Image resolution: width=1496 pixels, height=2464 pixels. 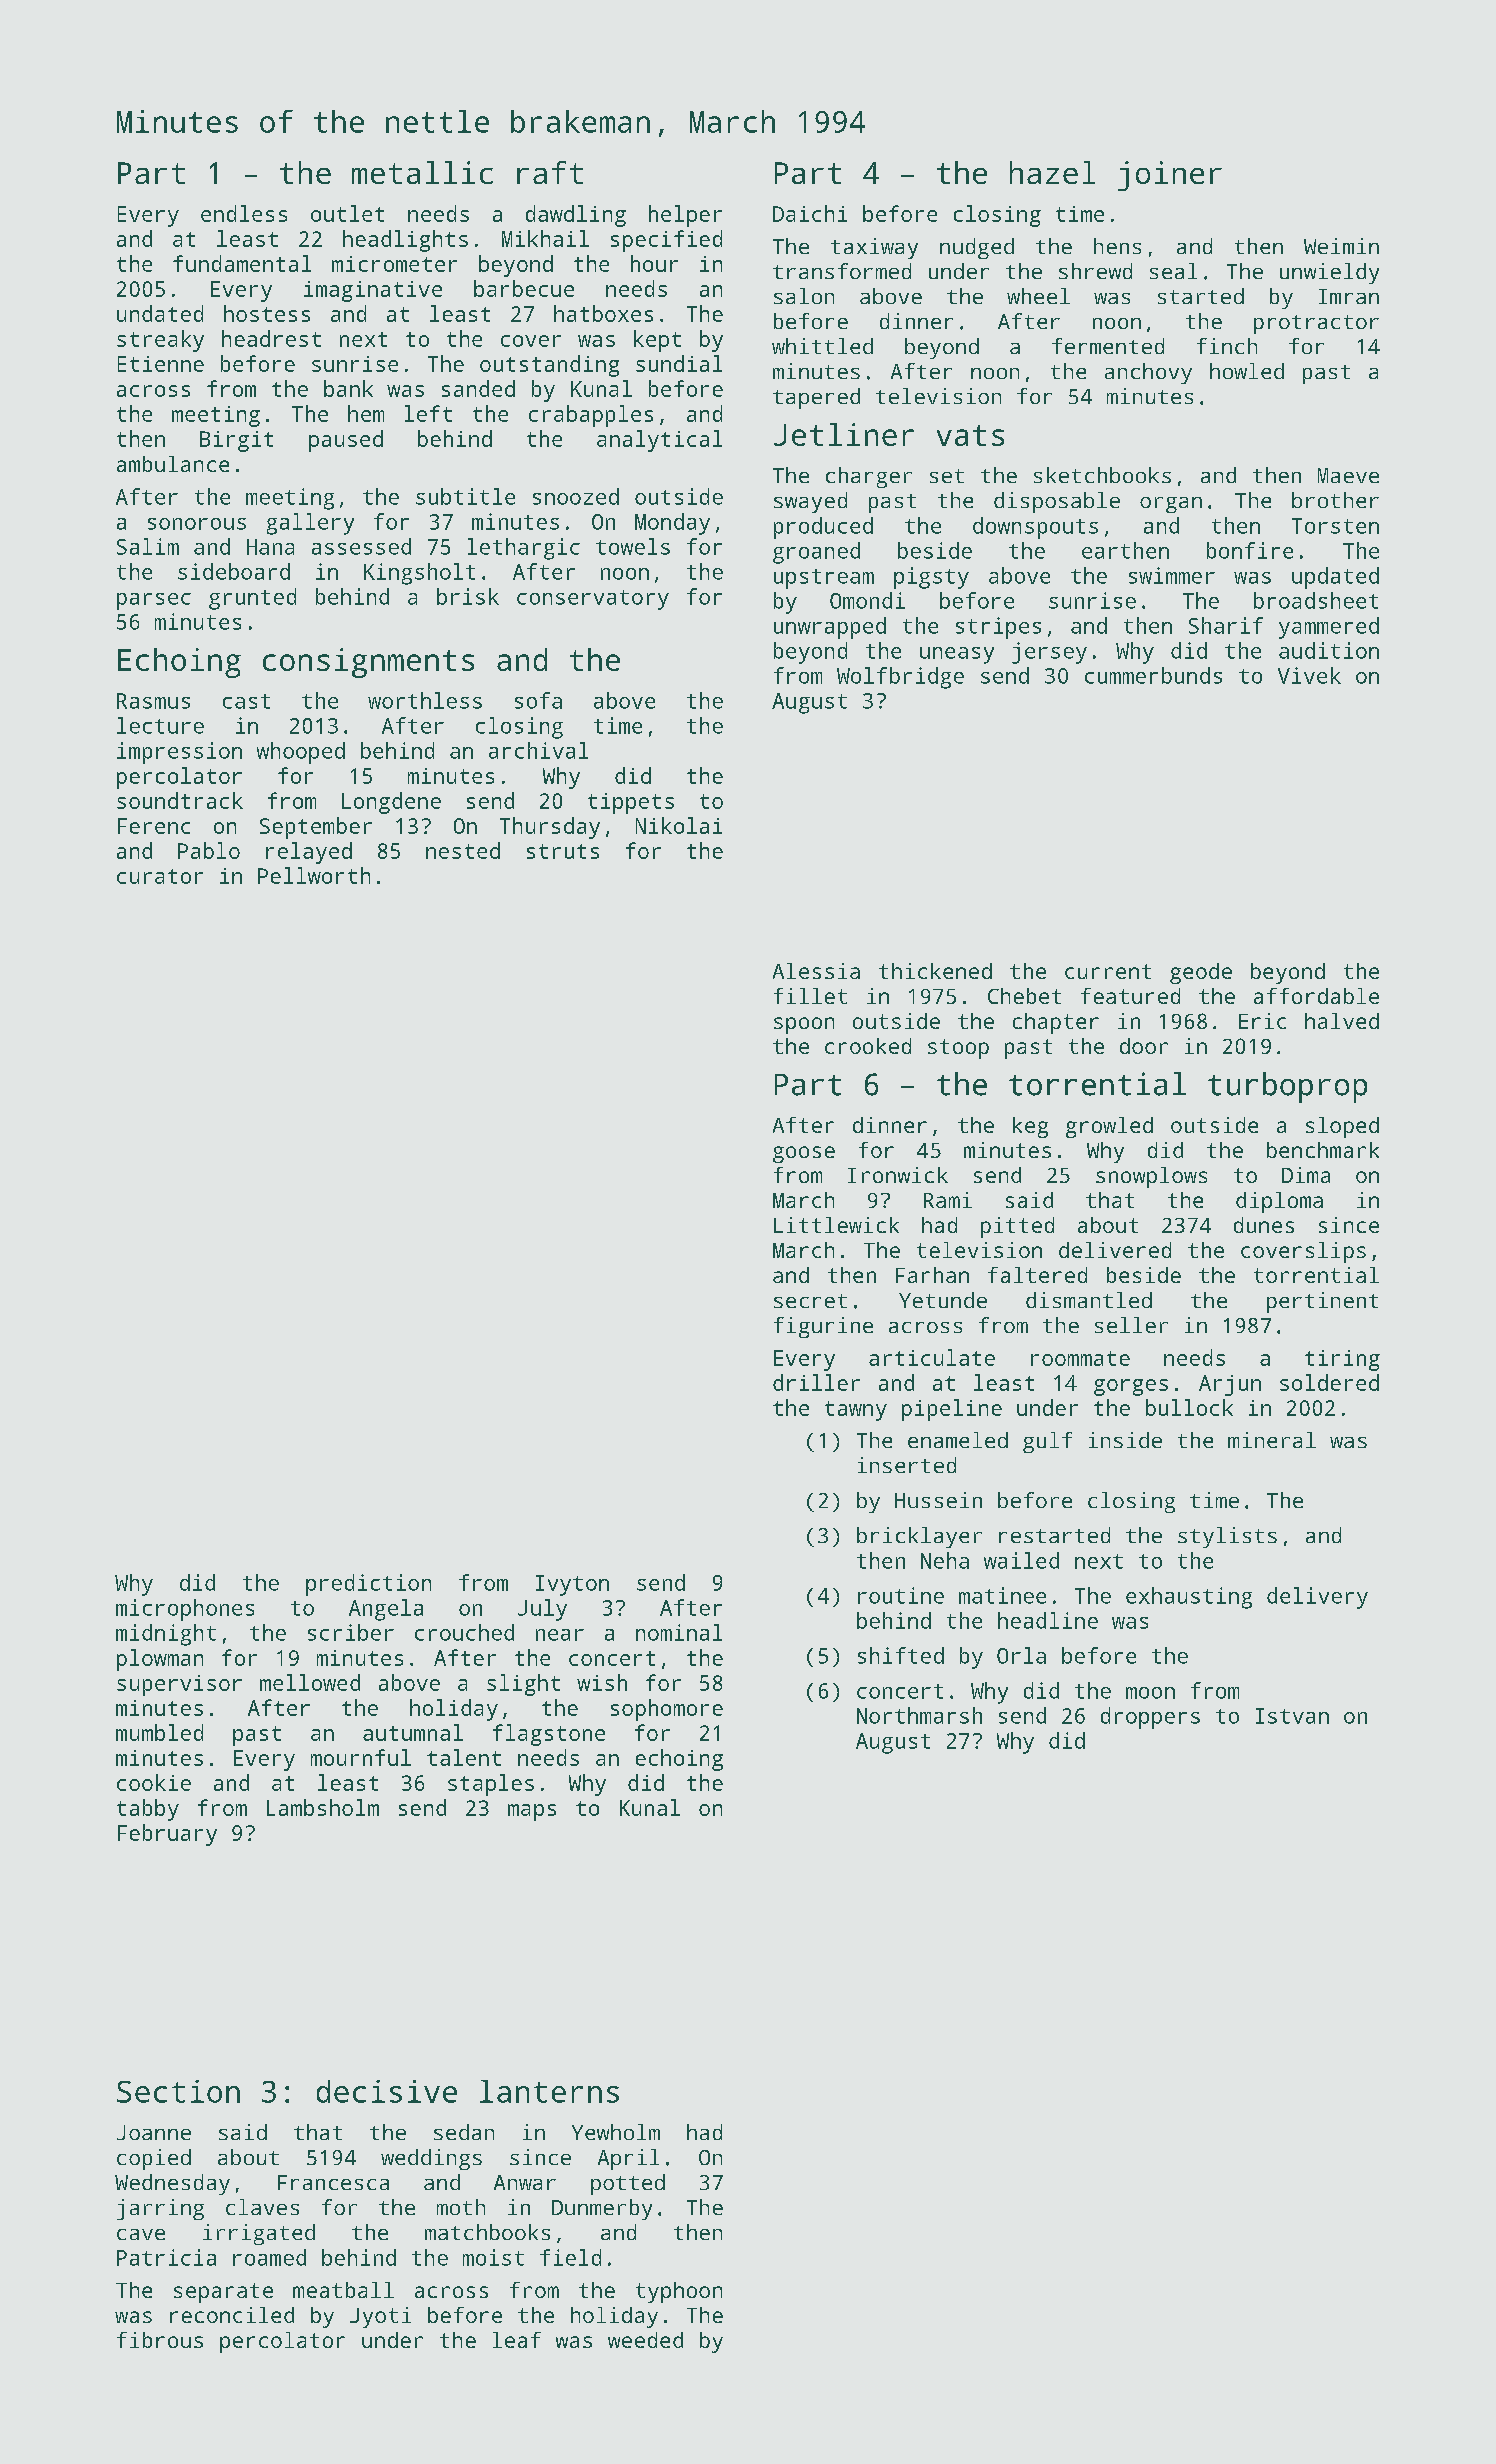 What do you see at coordinates (1153, 675) in the page?
I see `cummerbunds` at bounding box center [1153, 675].
